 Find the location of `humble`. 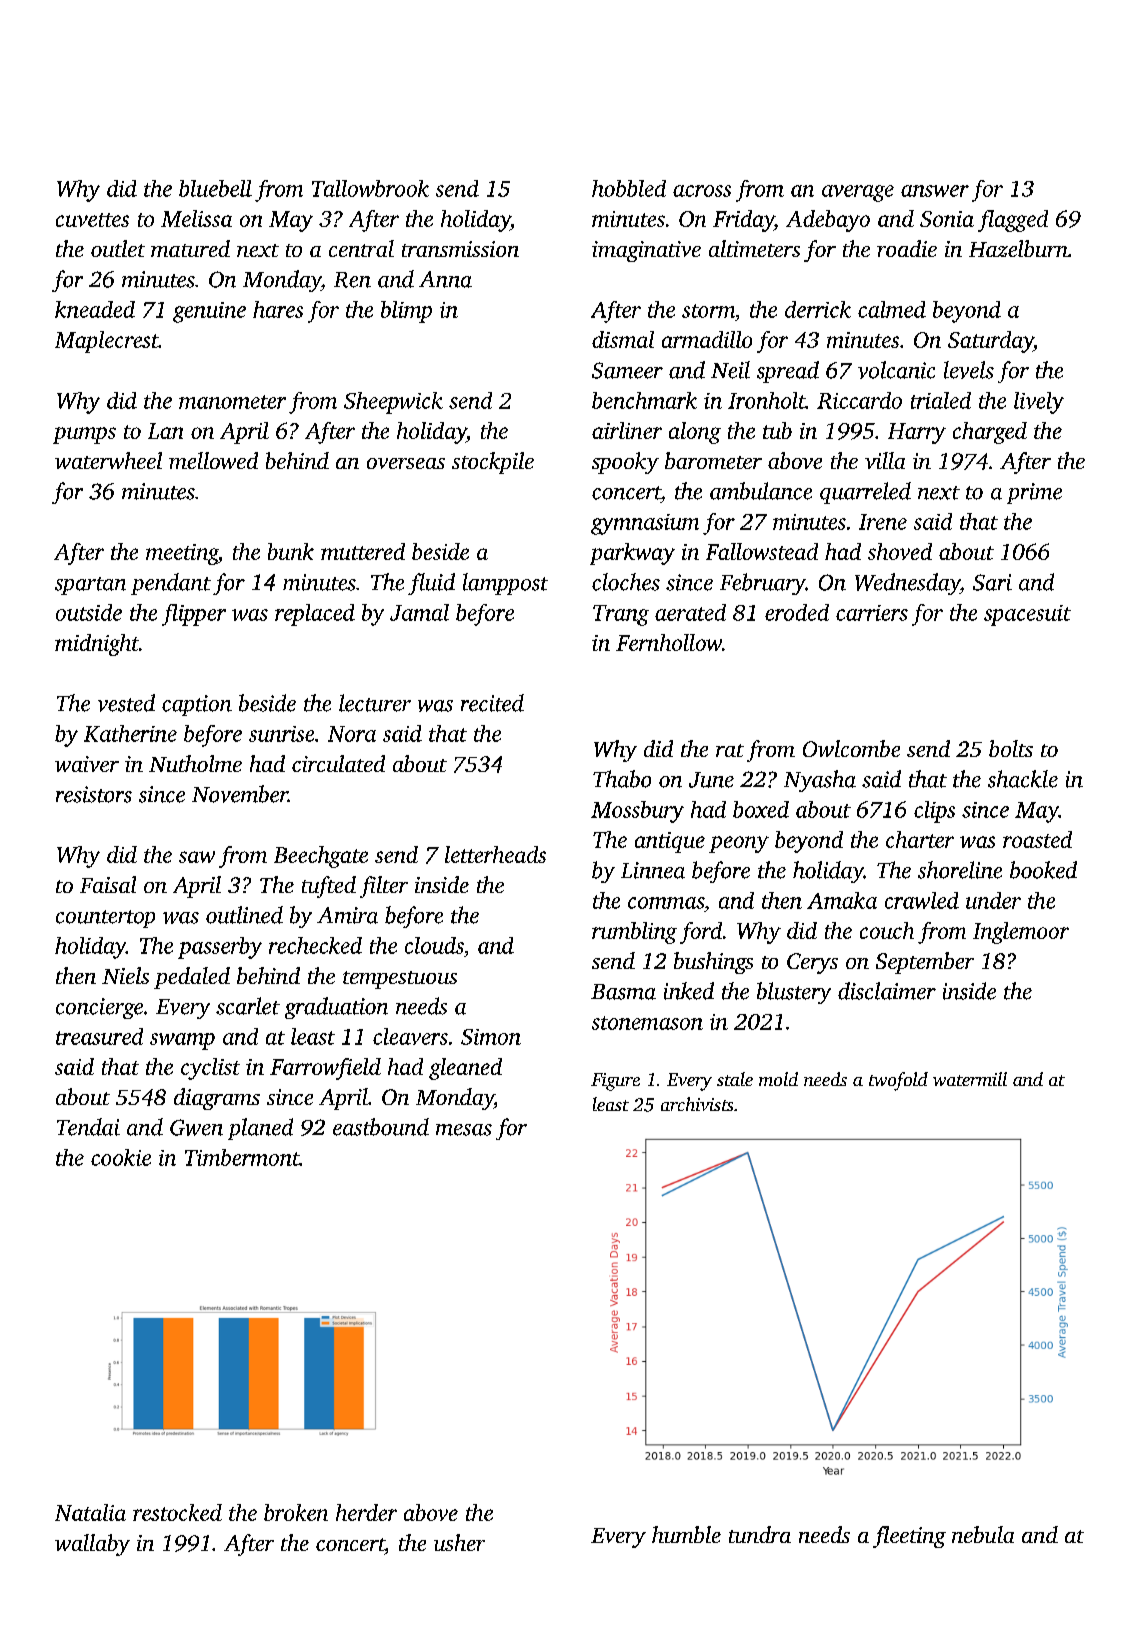

humble is located at coordinates (686, 1534).
